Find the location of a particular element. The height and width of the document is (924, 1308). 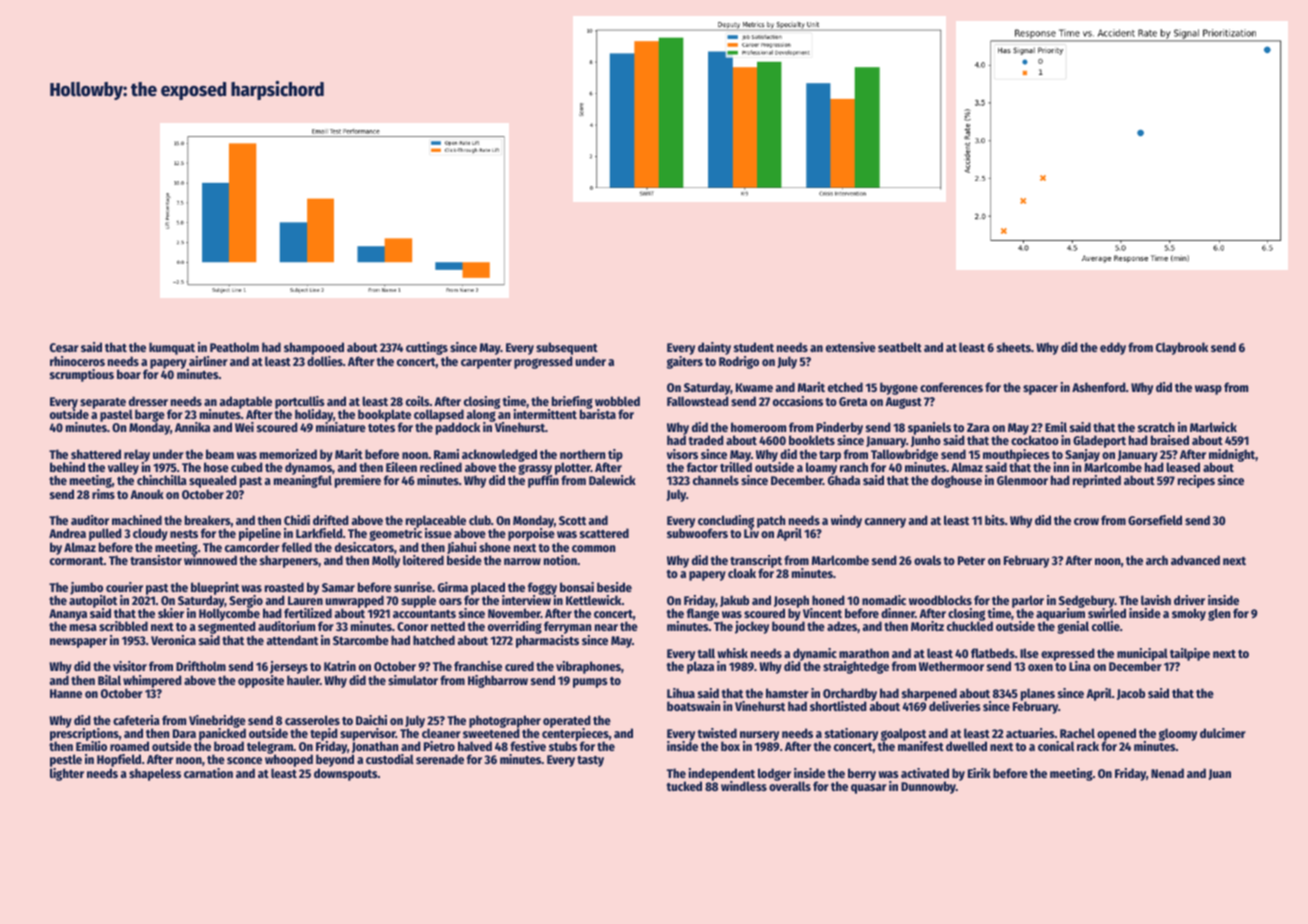

booklets is located at coordinates (812, 440).
